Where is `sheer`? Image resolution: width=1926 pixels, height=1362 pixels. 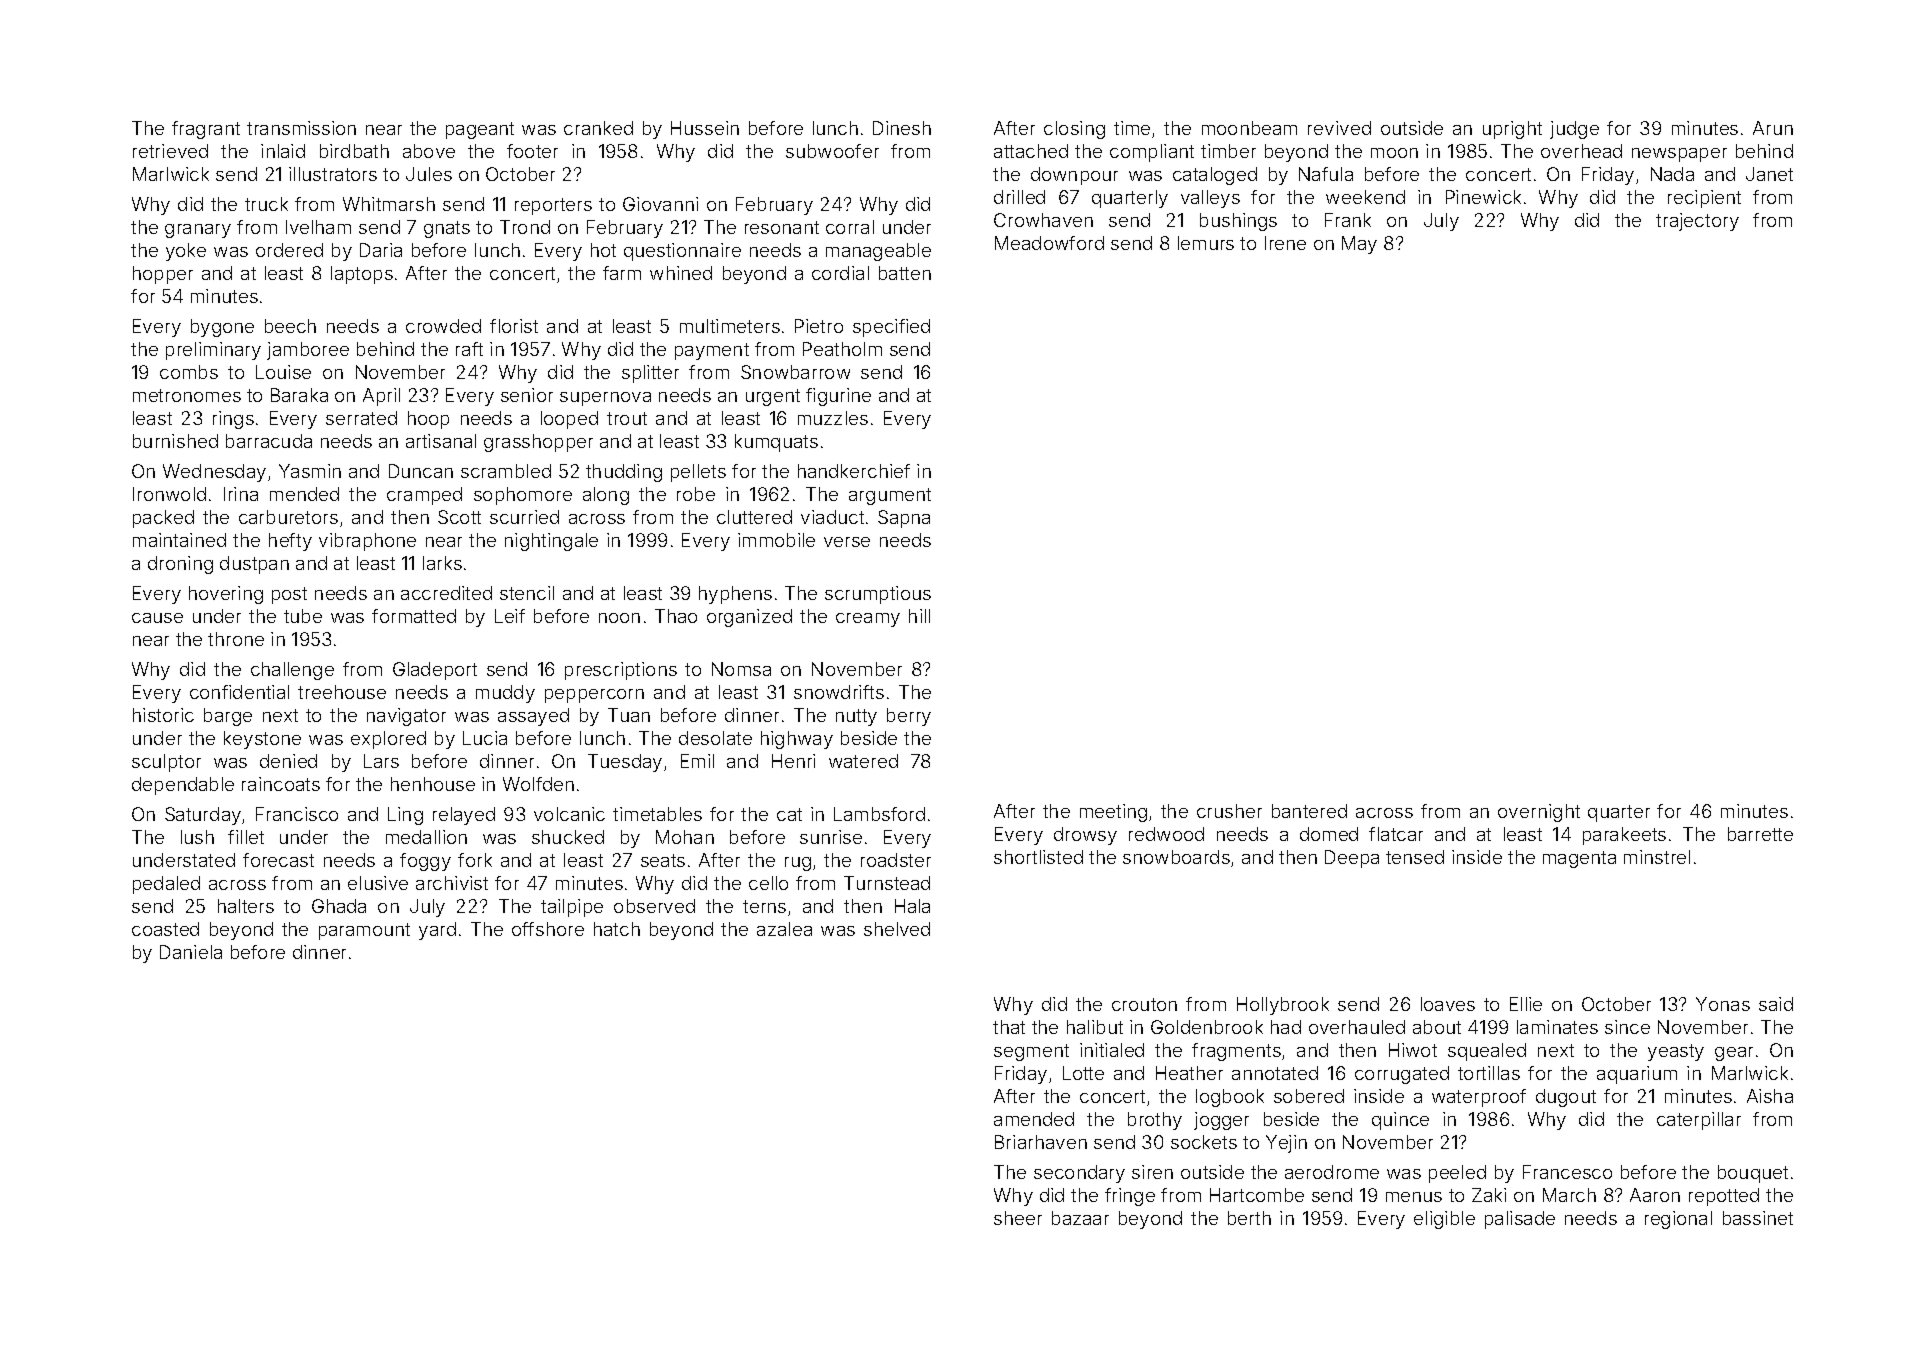 sheer is located at coordinates (1018, 1218).
